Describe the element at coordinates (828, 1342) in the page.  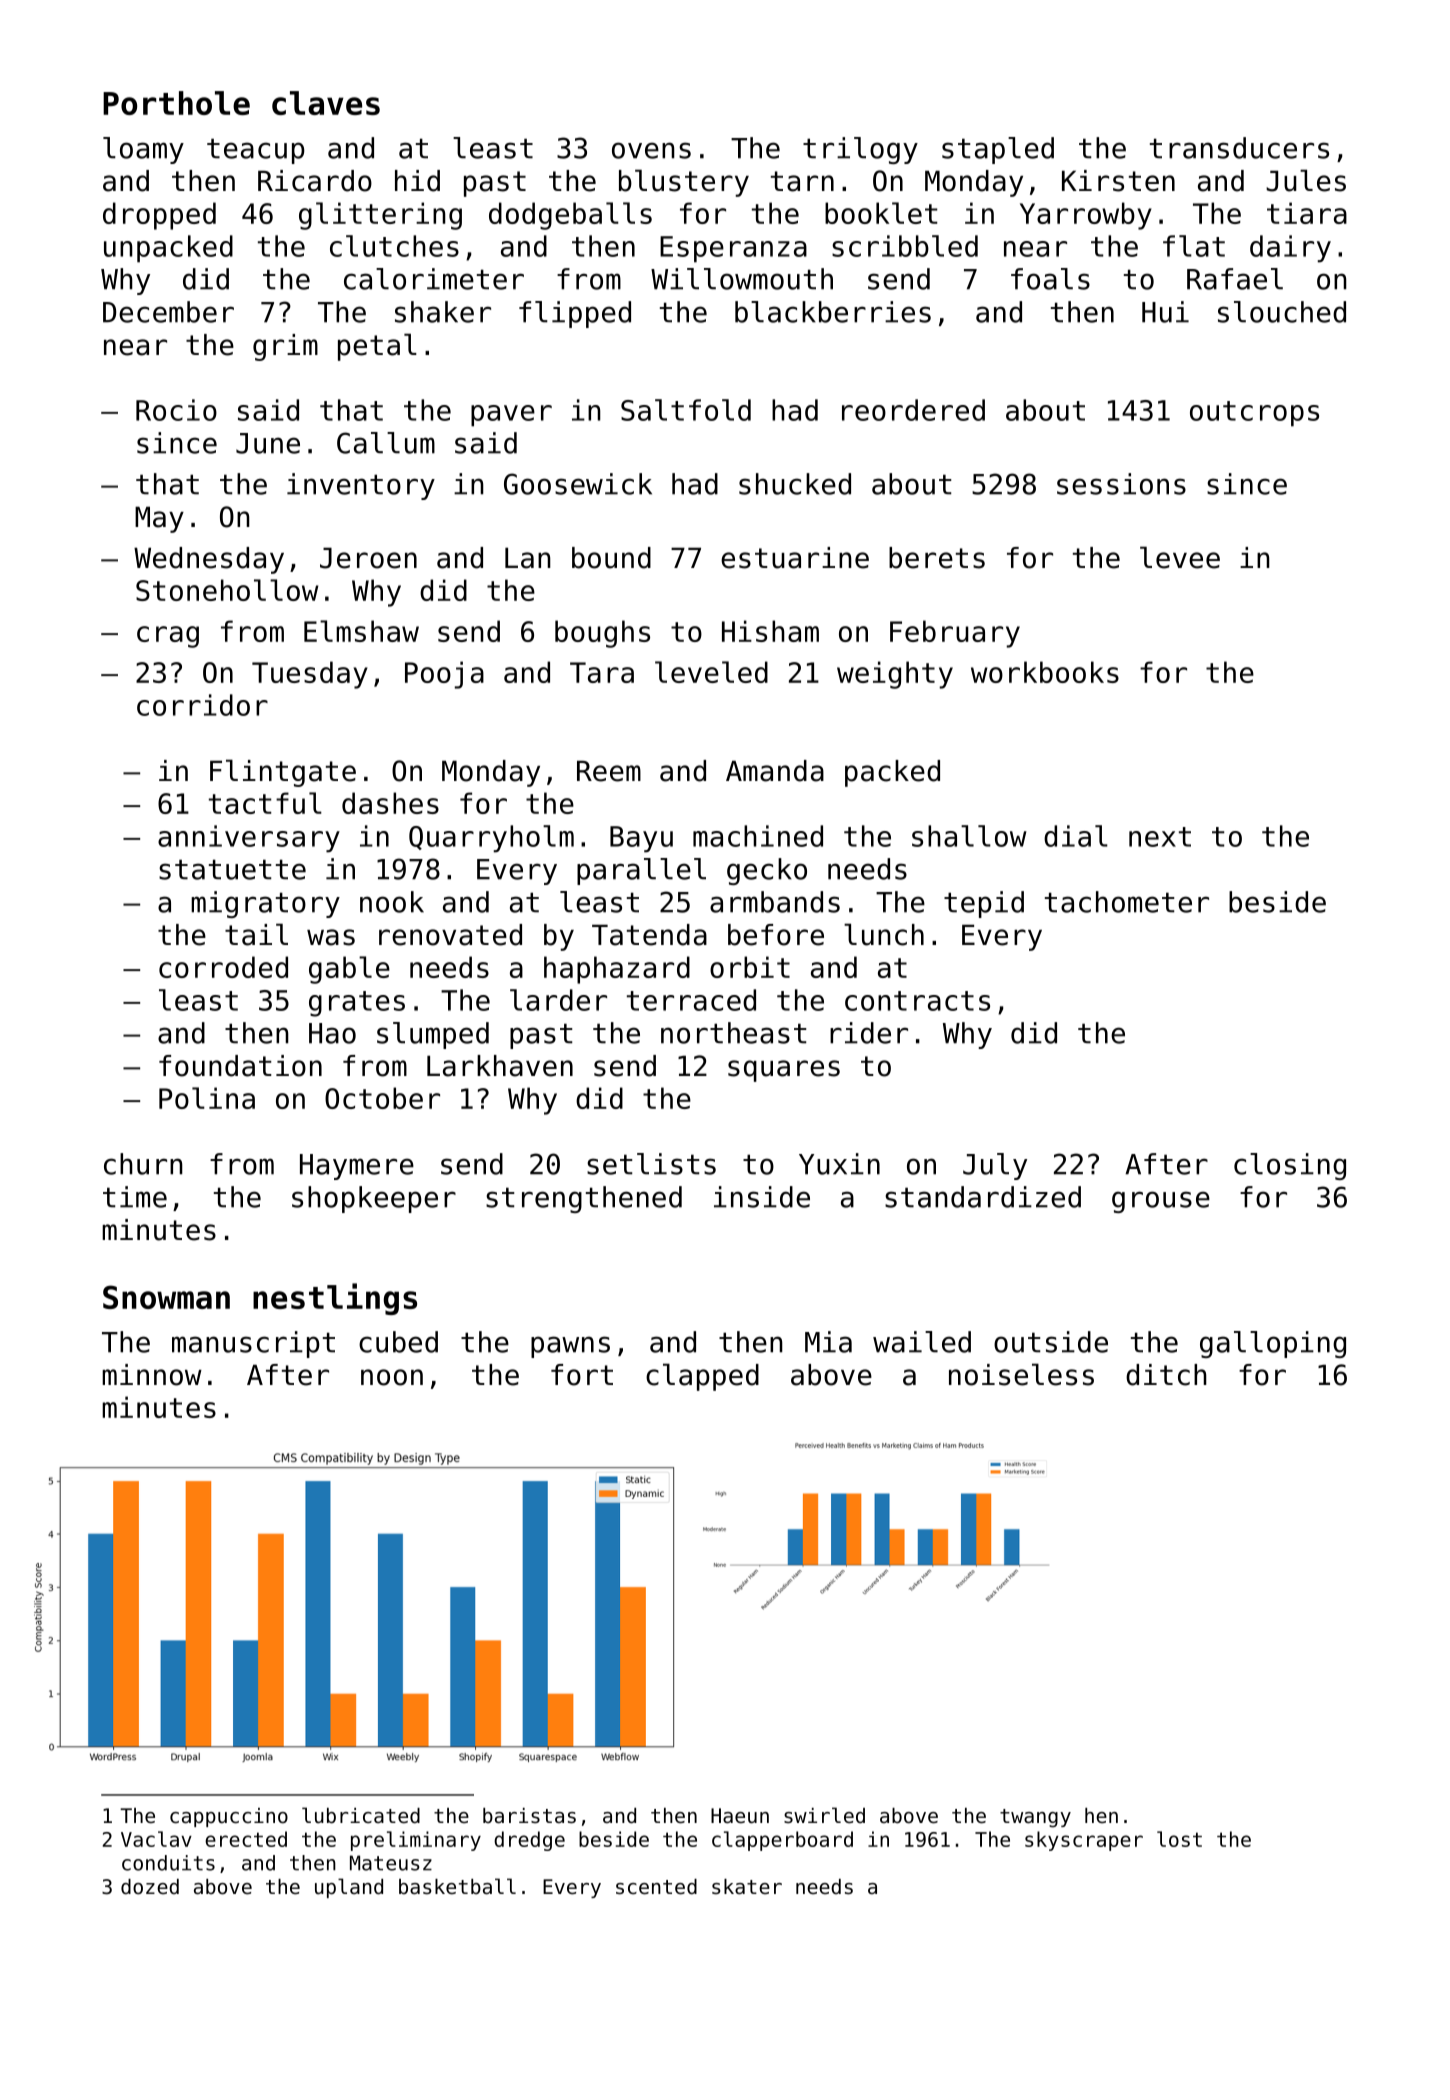
I see `Mia` at that location.
